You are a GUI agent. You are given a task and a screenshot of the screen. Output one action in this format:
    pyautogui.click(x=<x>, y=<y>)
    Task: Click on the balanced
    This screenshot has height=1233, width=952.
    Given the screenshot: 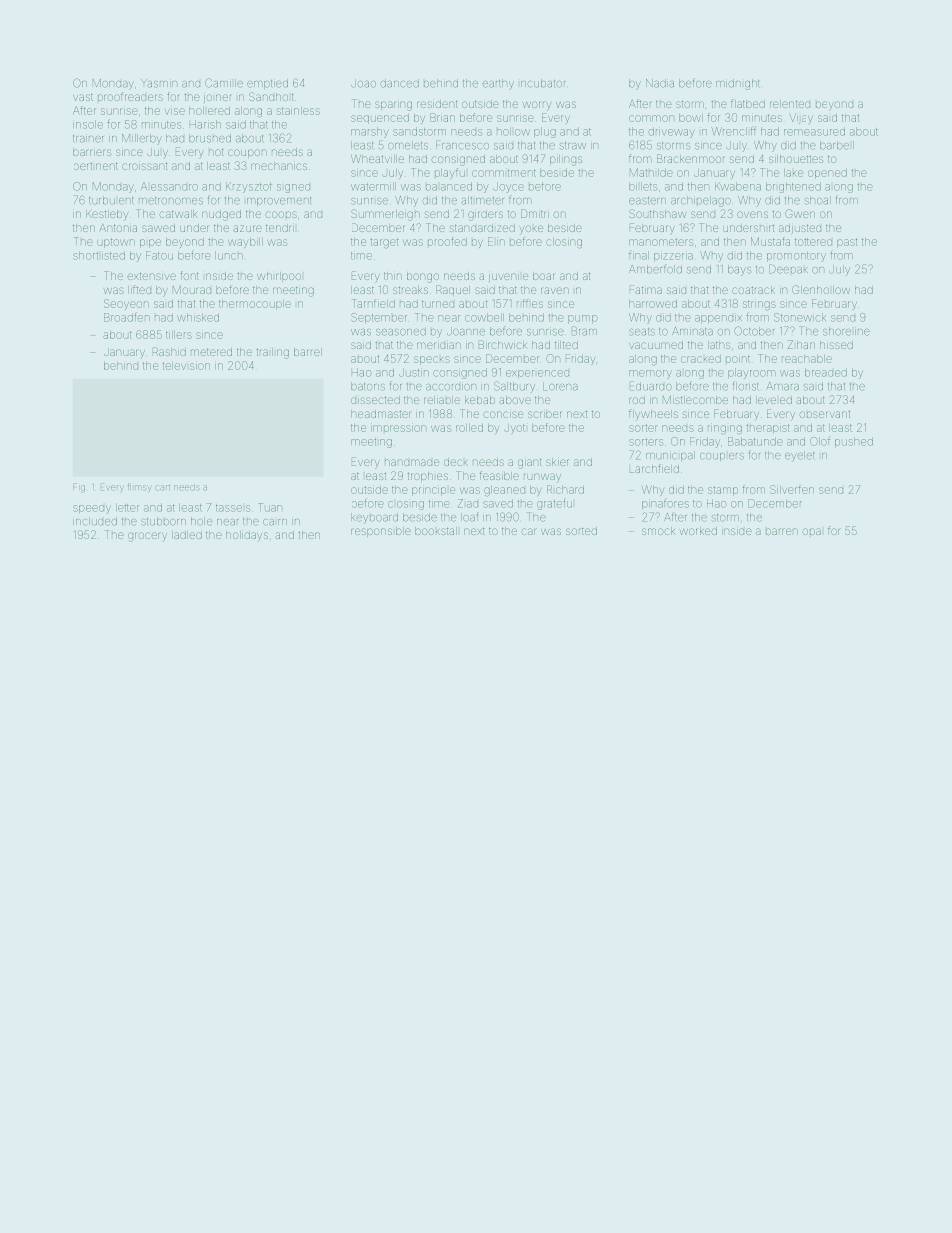 What is the action you would take?
    pyautogui.click(x=449, y=186)
